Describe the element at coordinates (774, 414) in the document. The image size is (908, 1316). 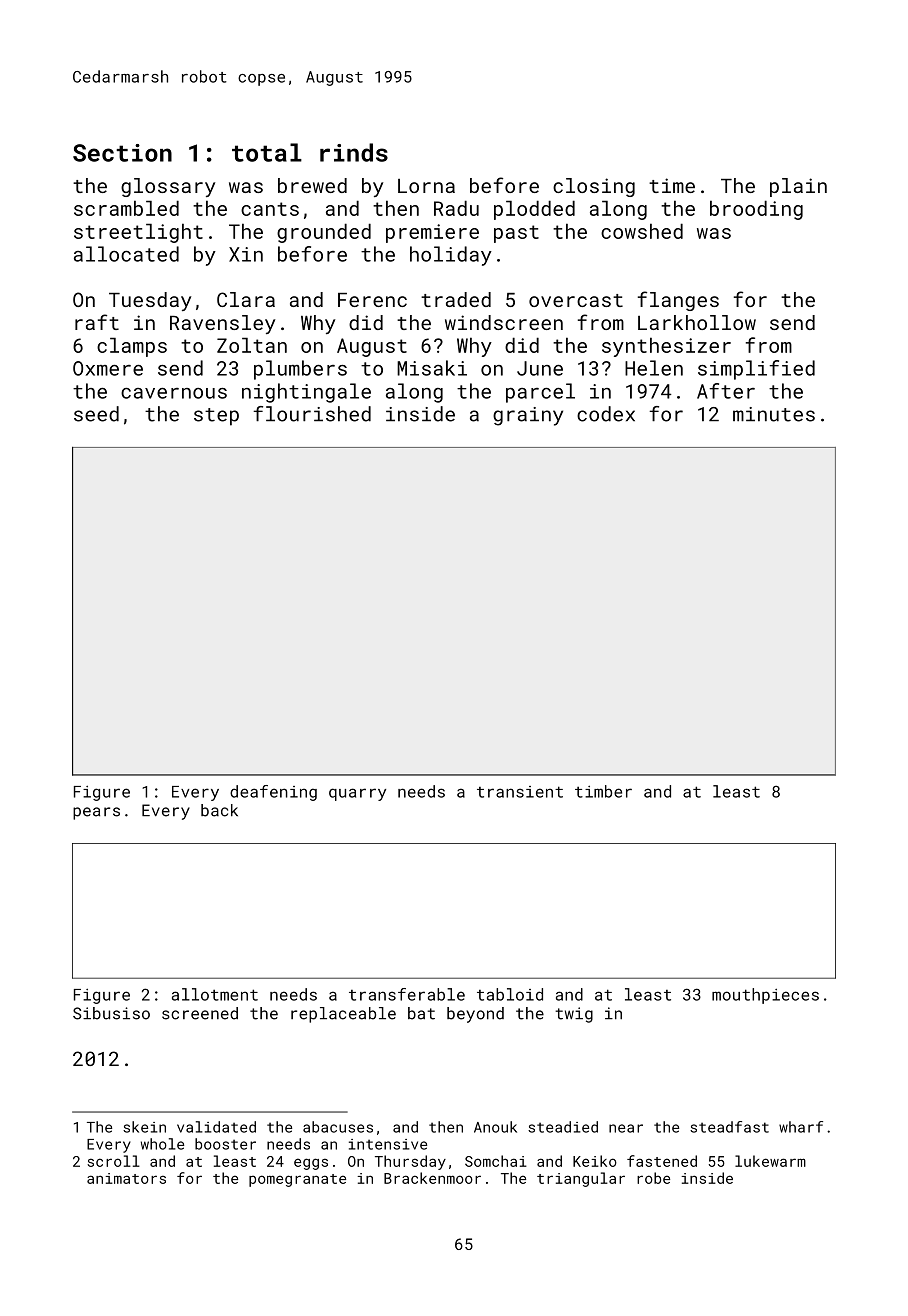
I see `minutes` at that location.
